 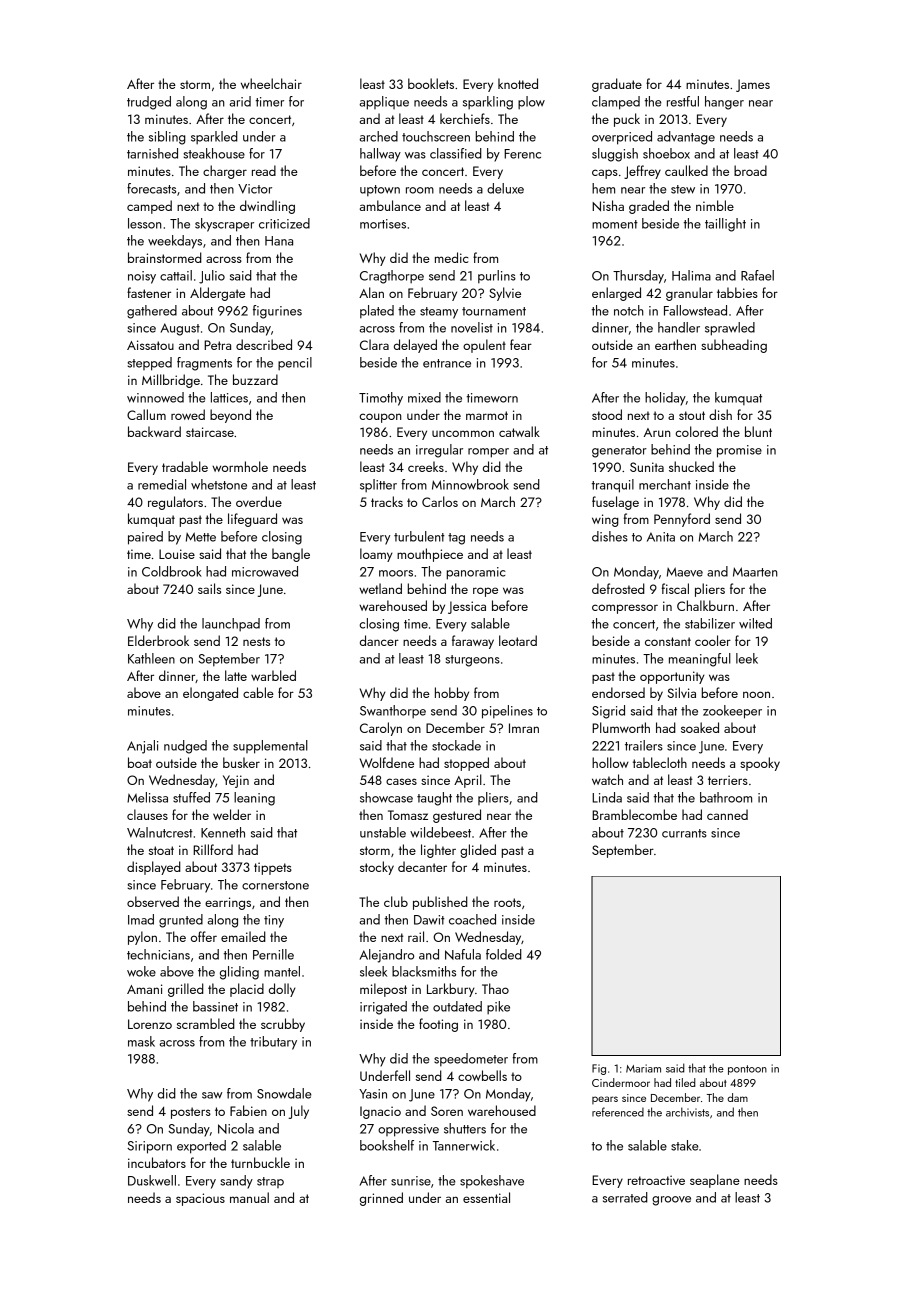 What do you see at coordinates (497, 277) in the image?
I see `purlins` at bounding box center [497, 277].
